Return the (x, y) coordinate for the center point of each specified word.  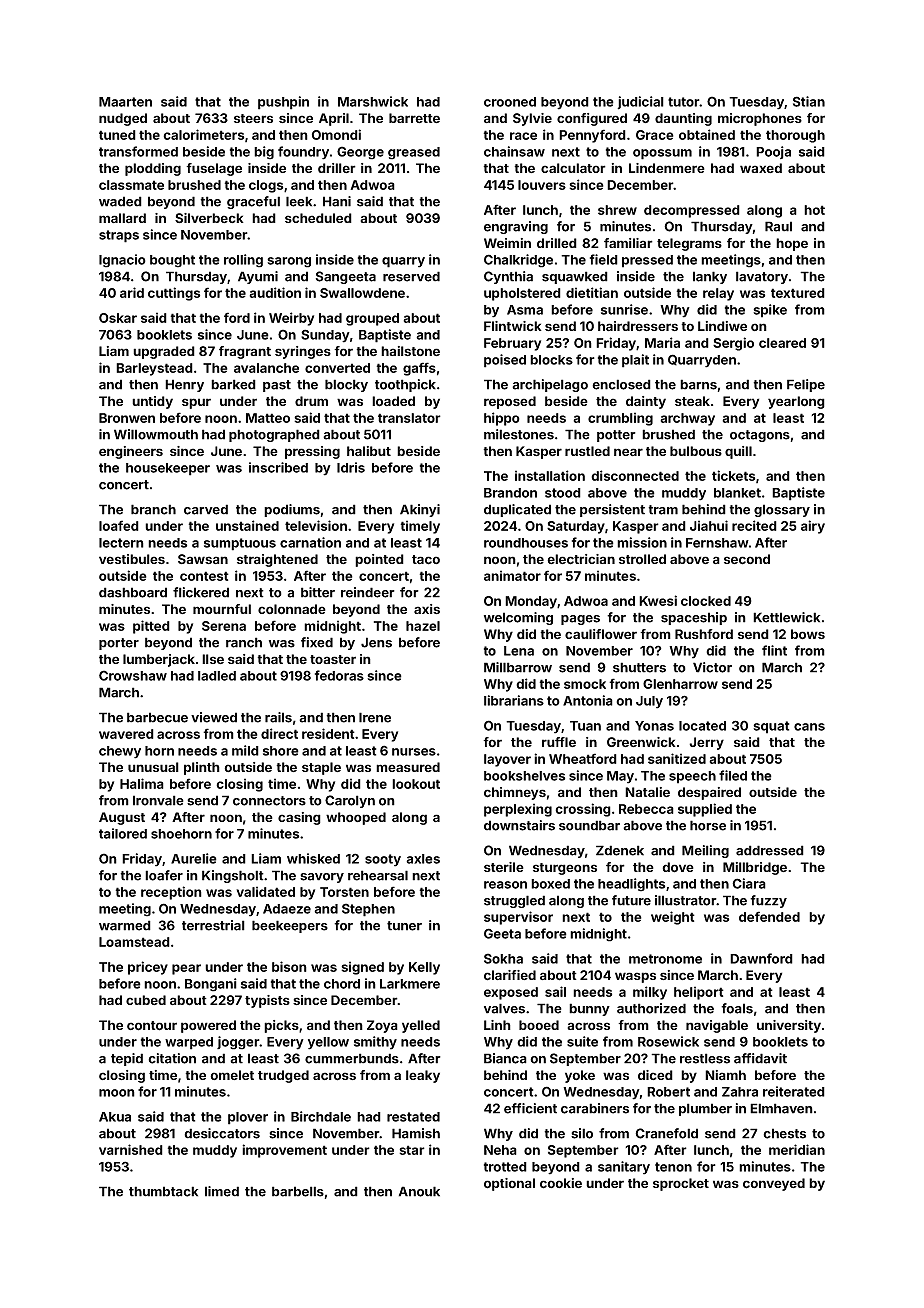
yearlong (796, 402)
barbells (298, 1191)
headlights (631, 885)
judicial (640, 103)
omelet (232, 1075)
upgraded (164, 352)
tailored (123, 833)
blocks (551, 360)
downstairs (519, 825)
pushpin (283, 103)
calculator (573, 168)
